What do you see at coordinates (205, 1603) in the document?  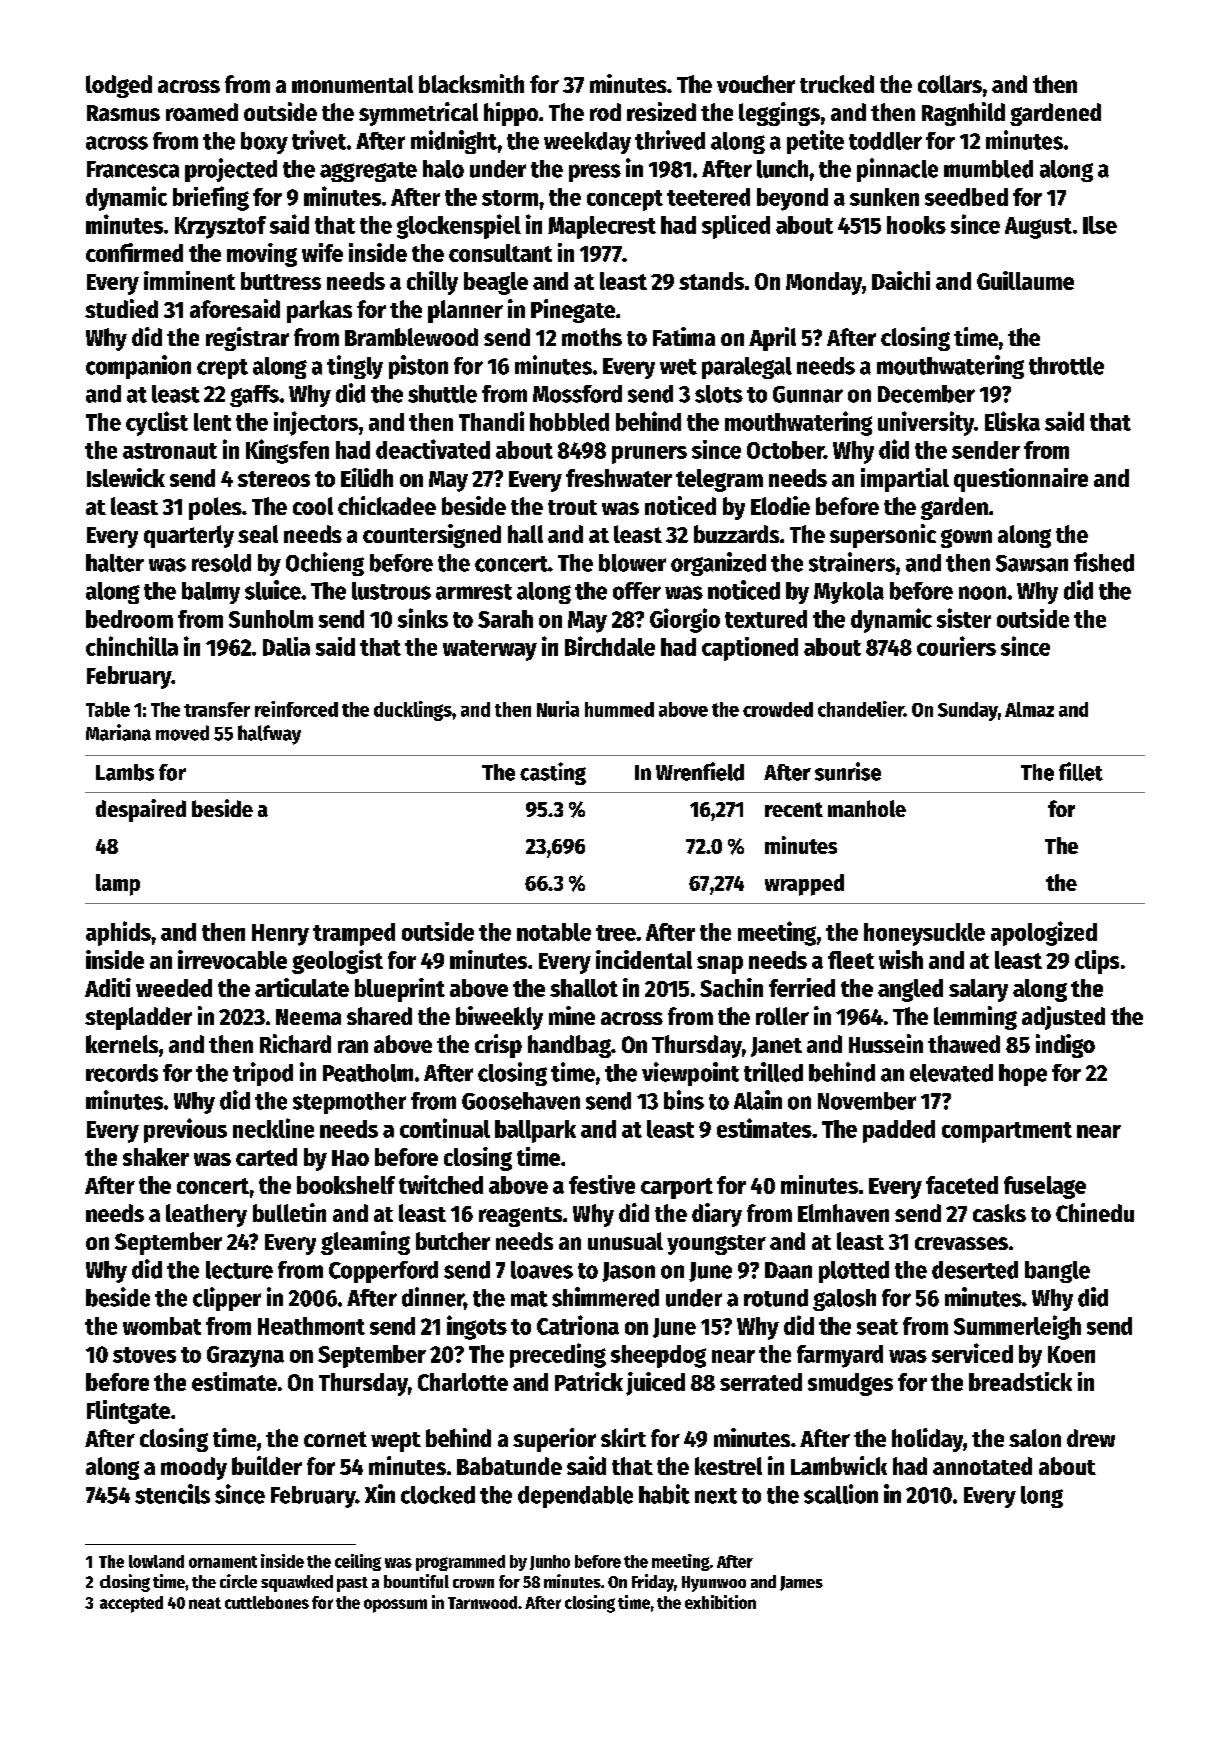 I see `neat` at bounding box center [205, 1603].
